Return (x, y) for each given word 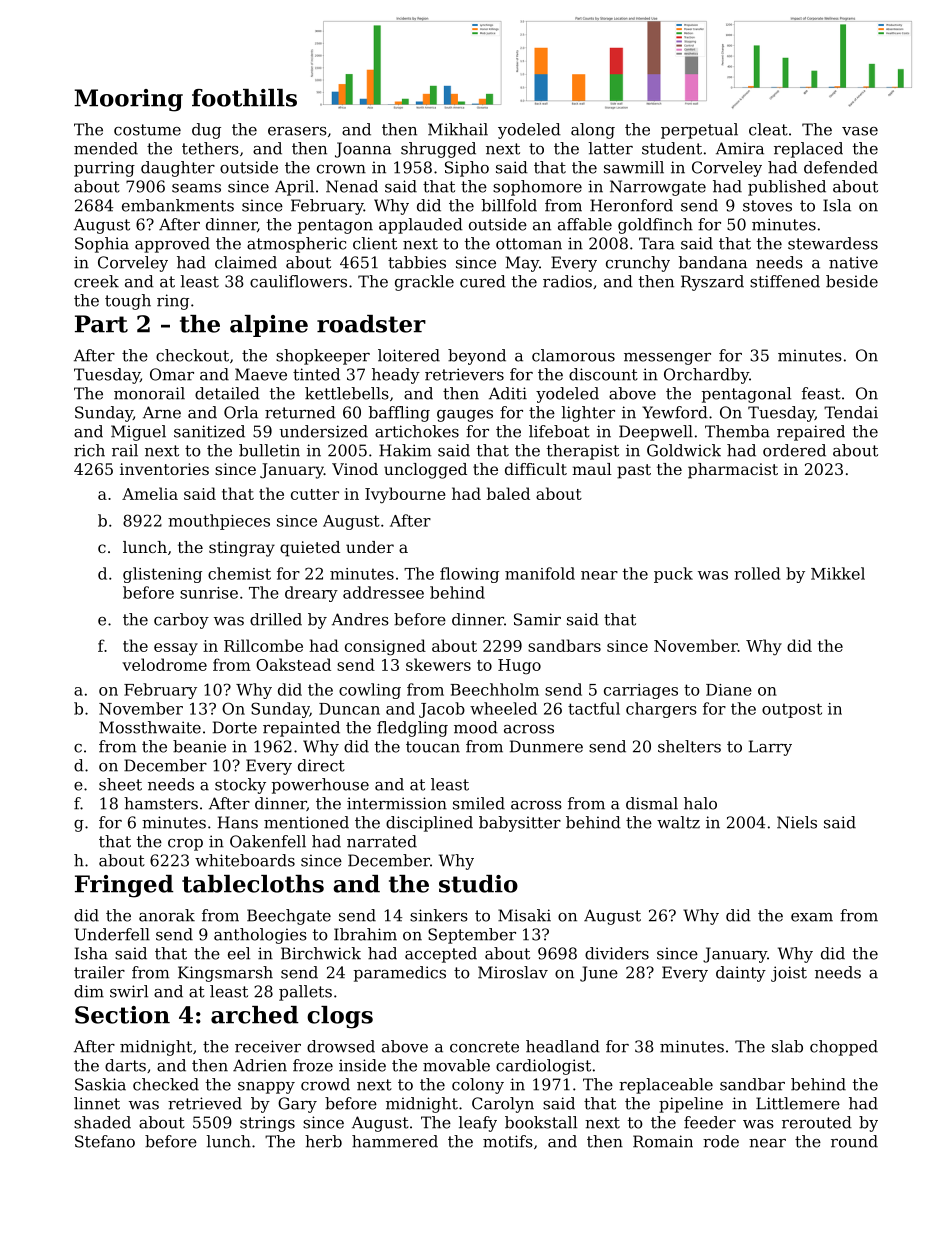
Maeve (261, 374)
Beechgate (289, 917)
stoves (767, 206)
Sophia (102, 245)
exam (812, 917)
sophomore (537, 188)
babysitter (520, 824)
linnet (97, 1103)
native (853, 262)
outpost (792, 710)
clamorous (573, 355)
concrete (484, 1047)
